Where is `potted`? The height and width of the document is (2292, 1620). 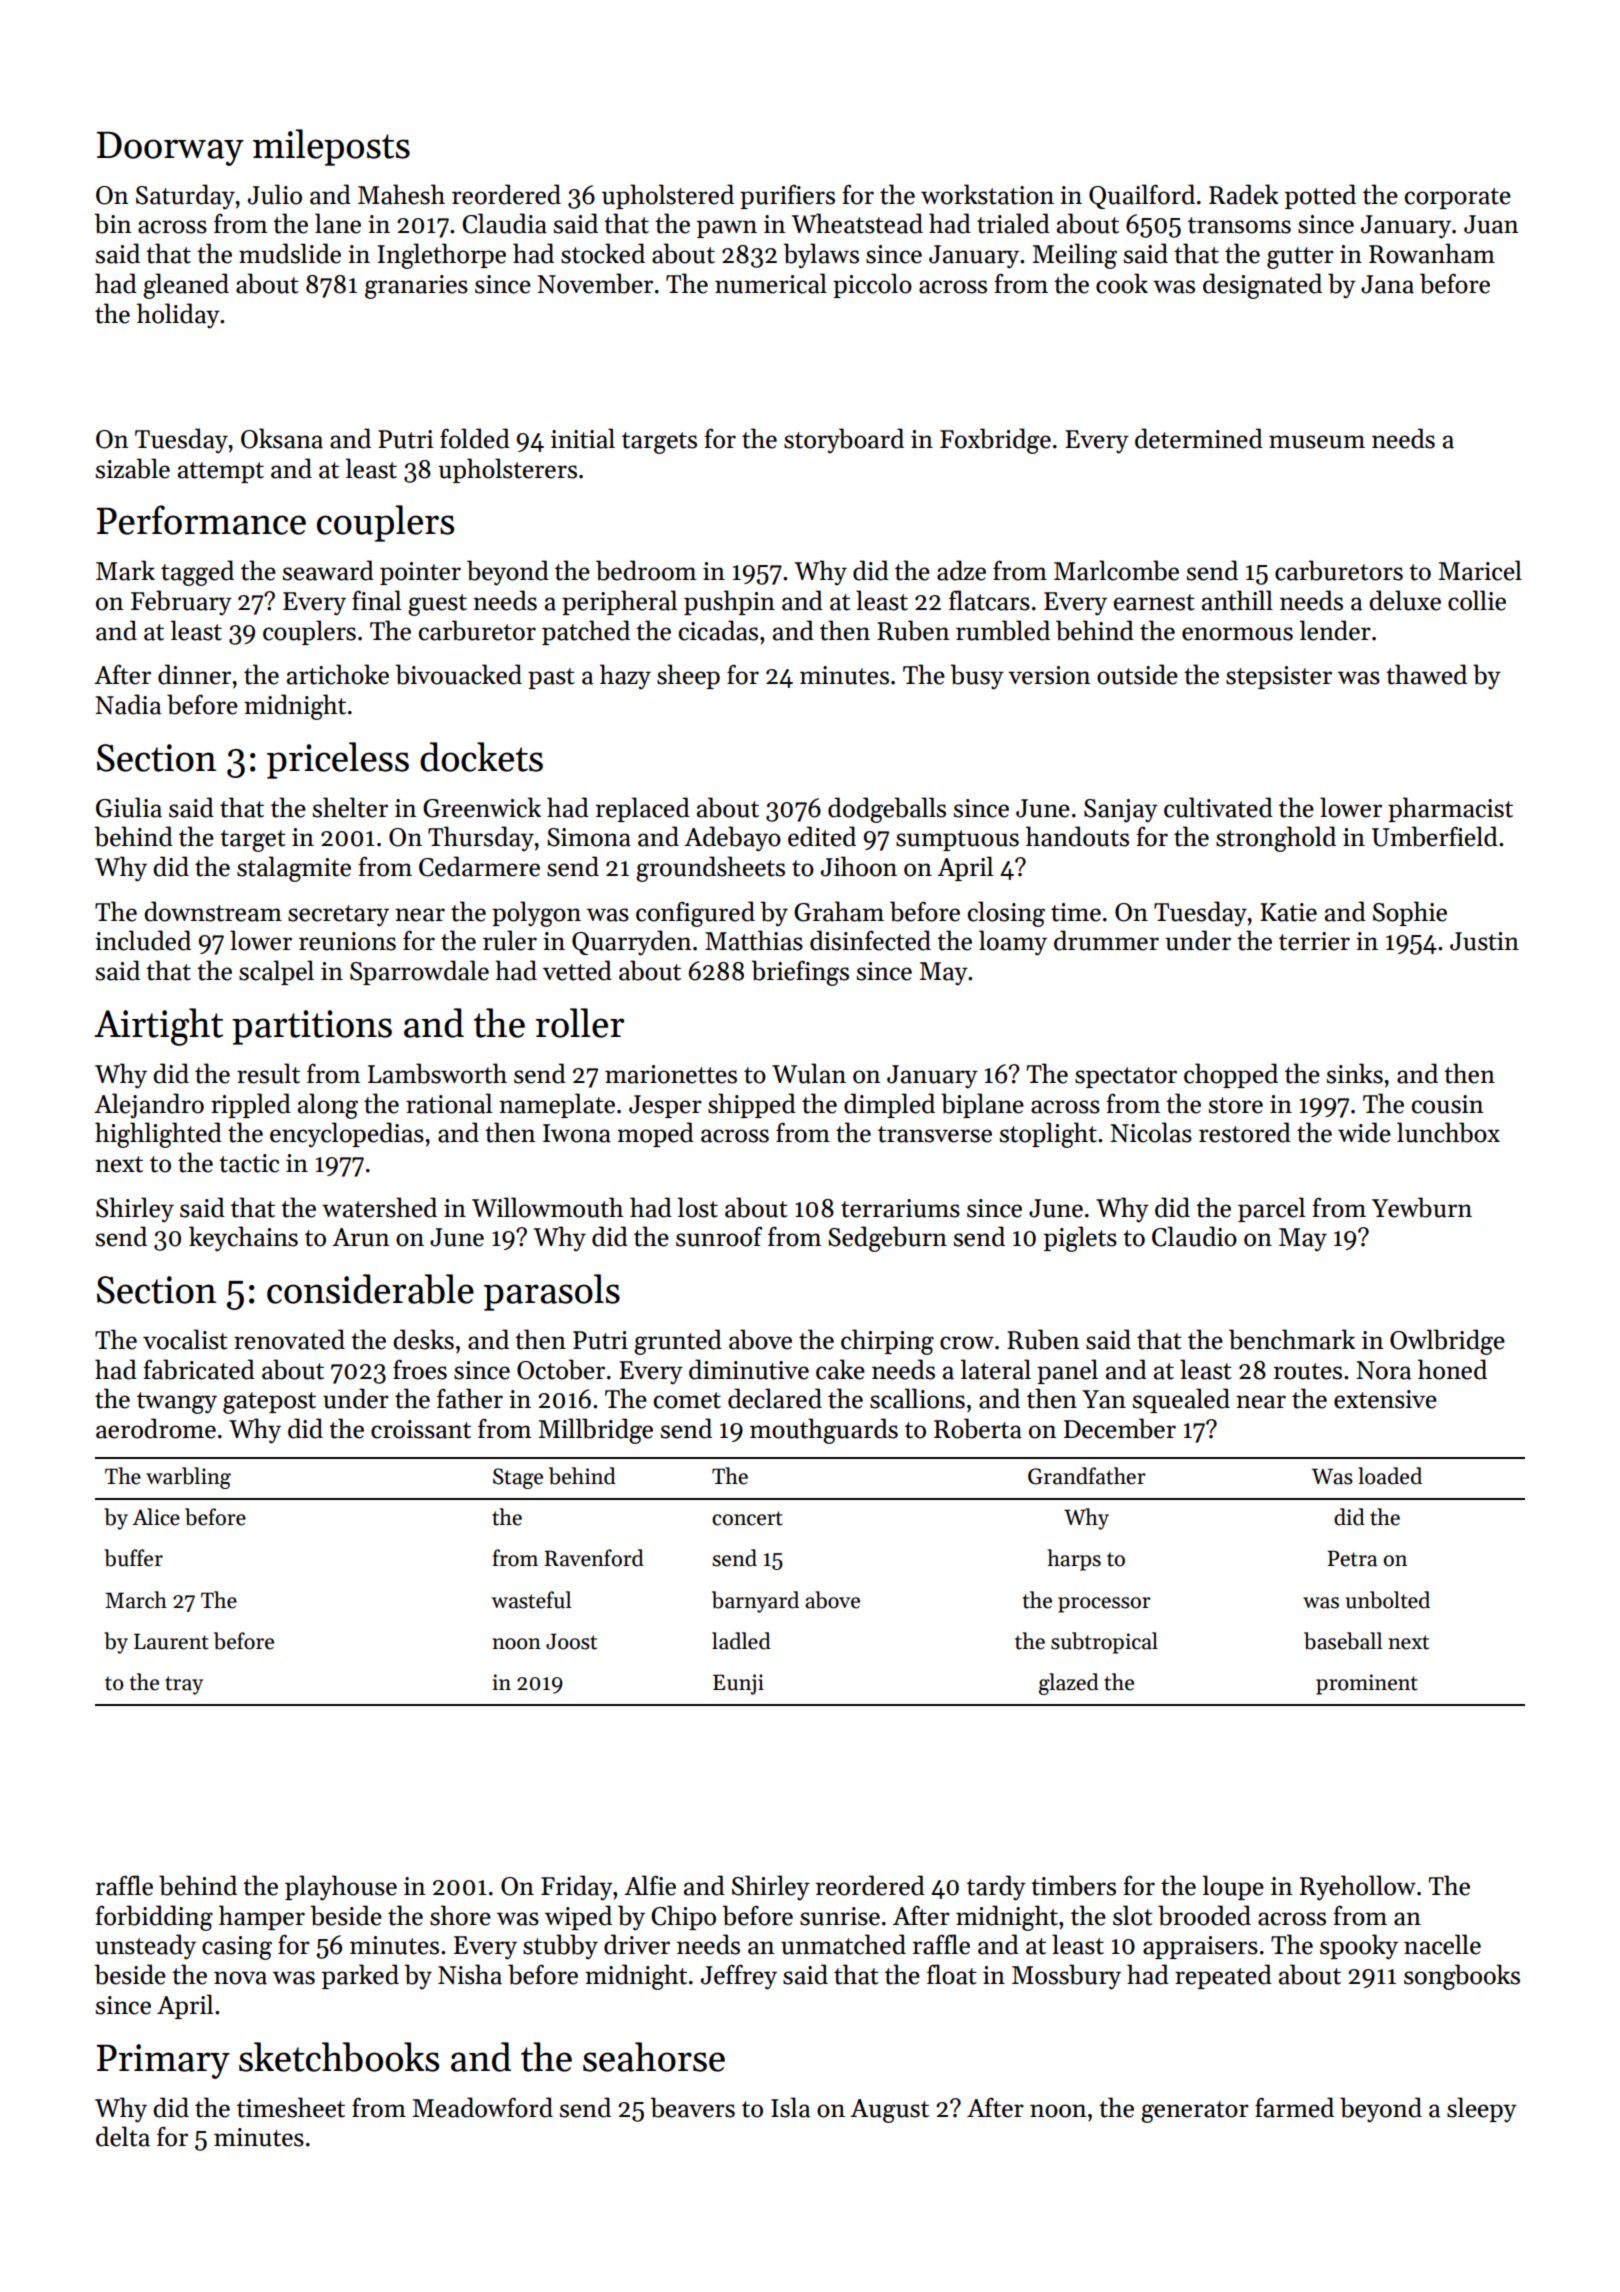 potted is located at coordinates (1320, 196).
